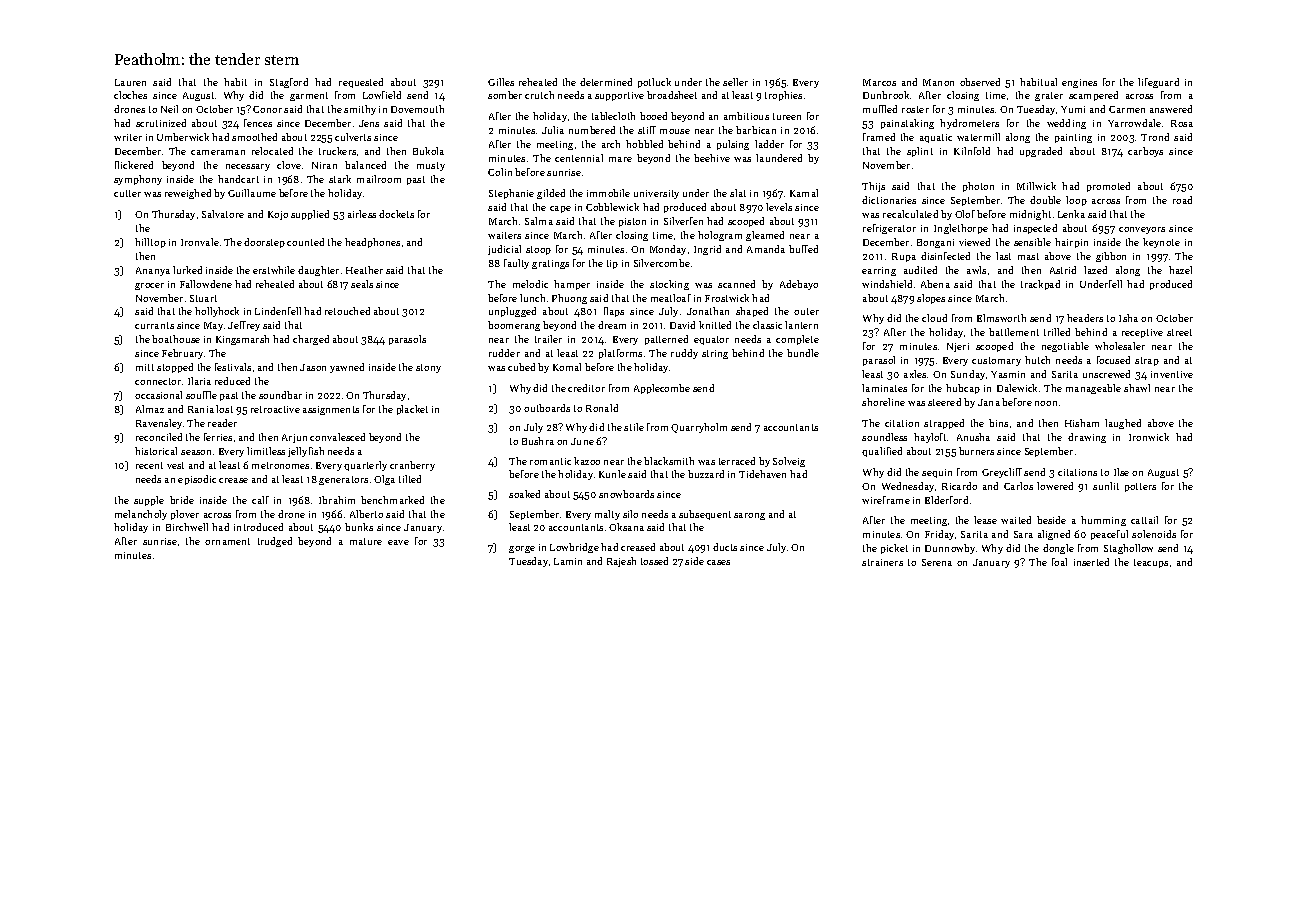  Describe the element at coordinates (505, 95) in the screenshot. I see `somber` at that location.
